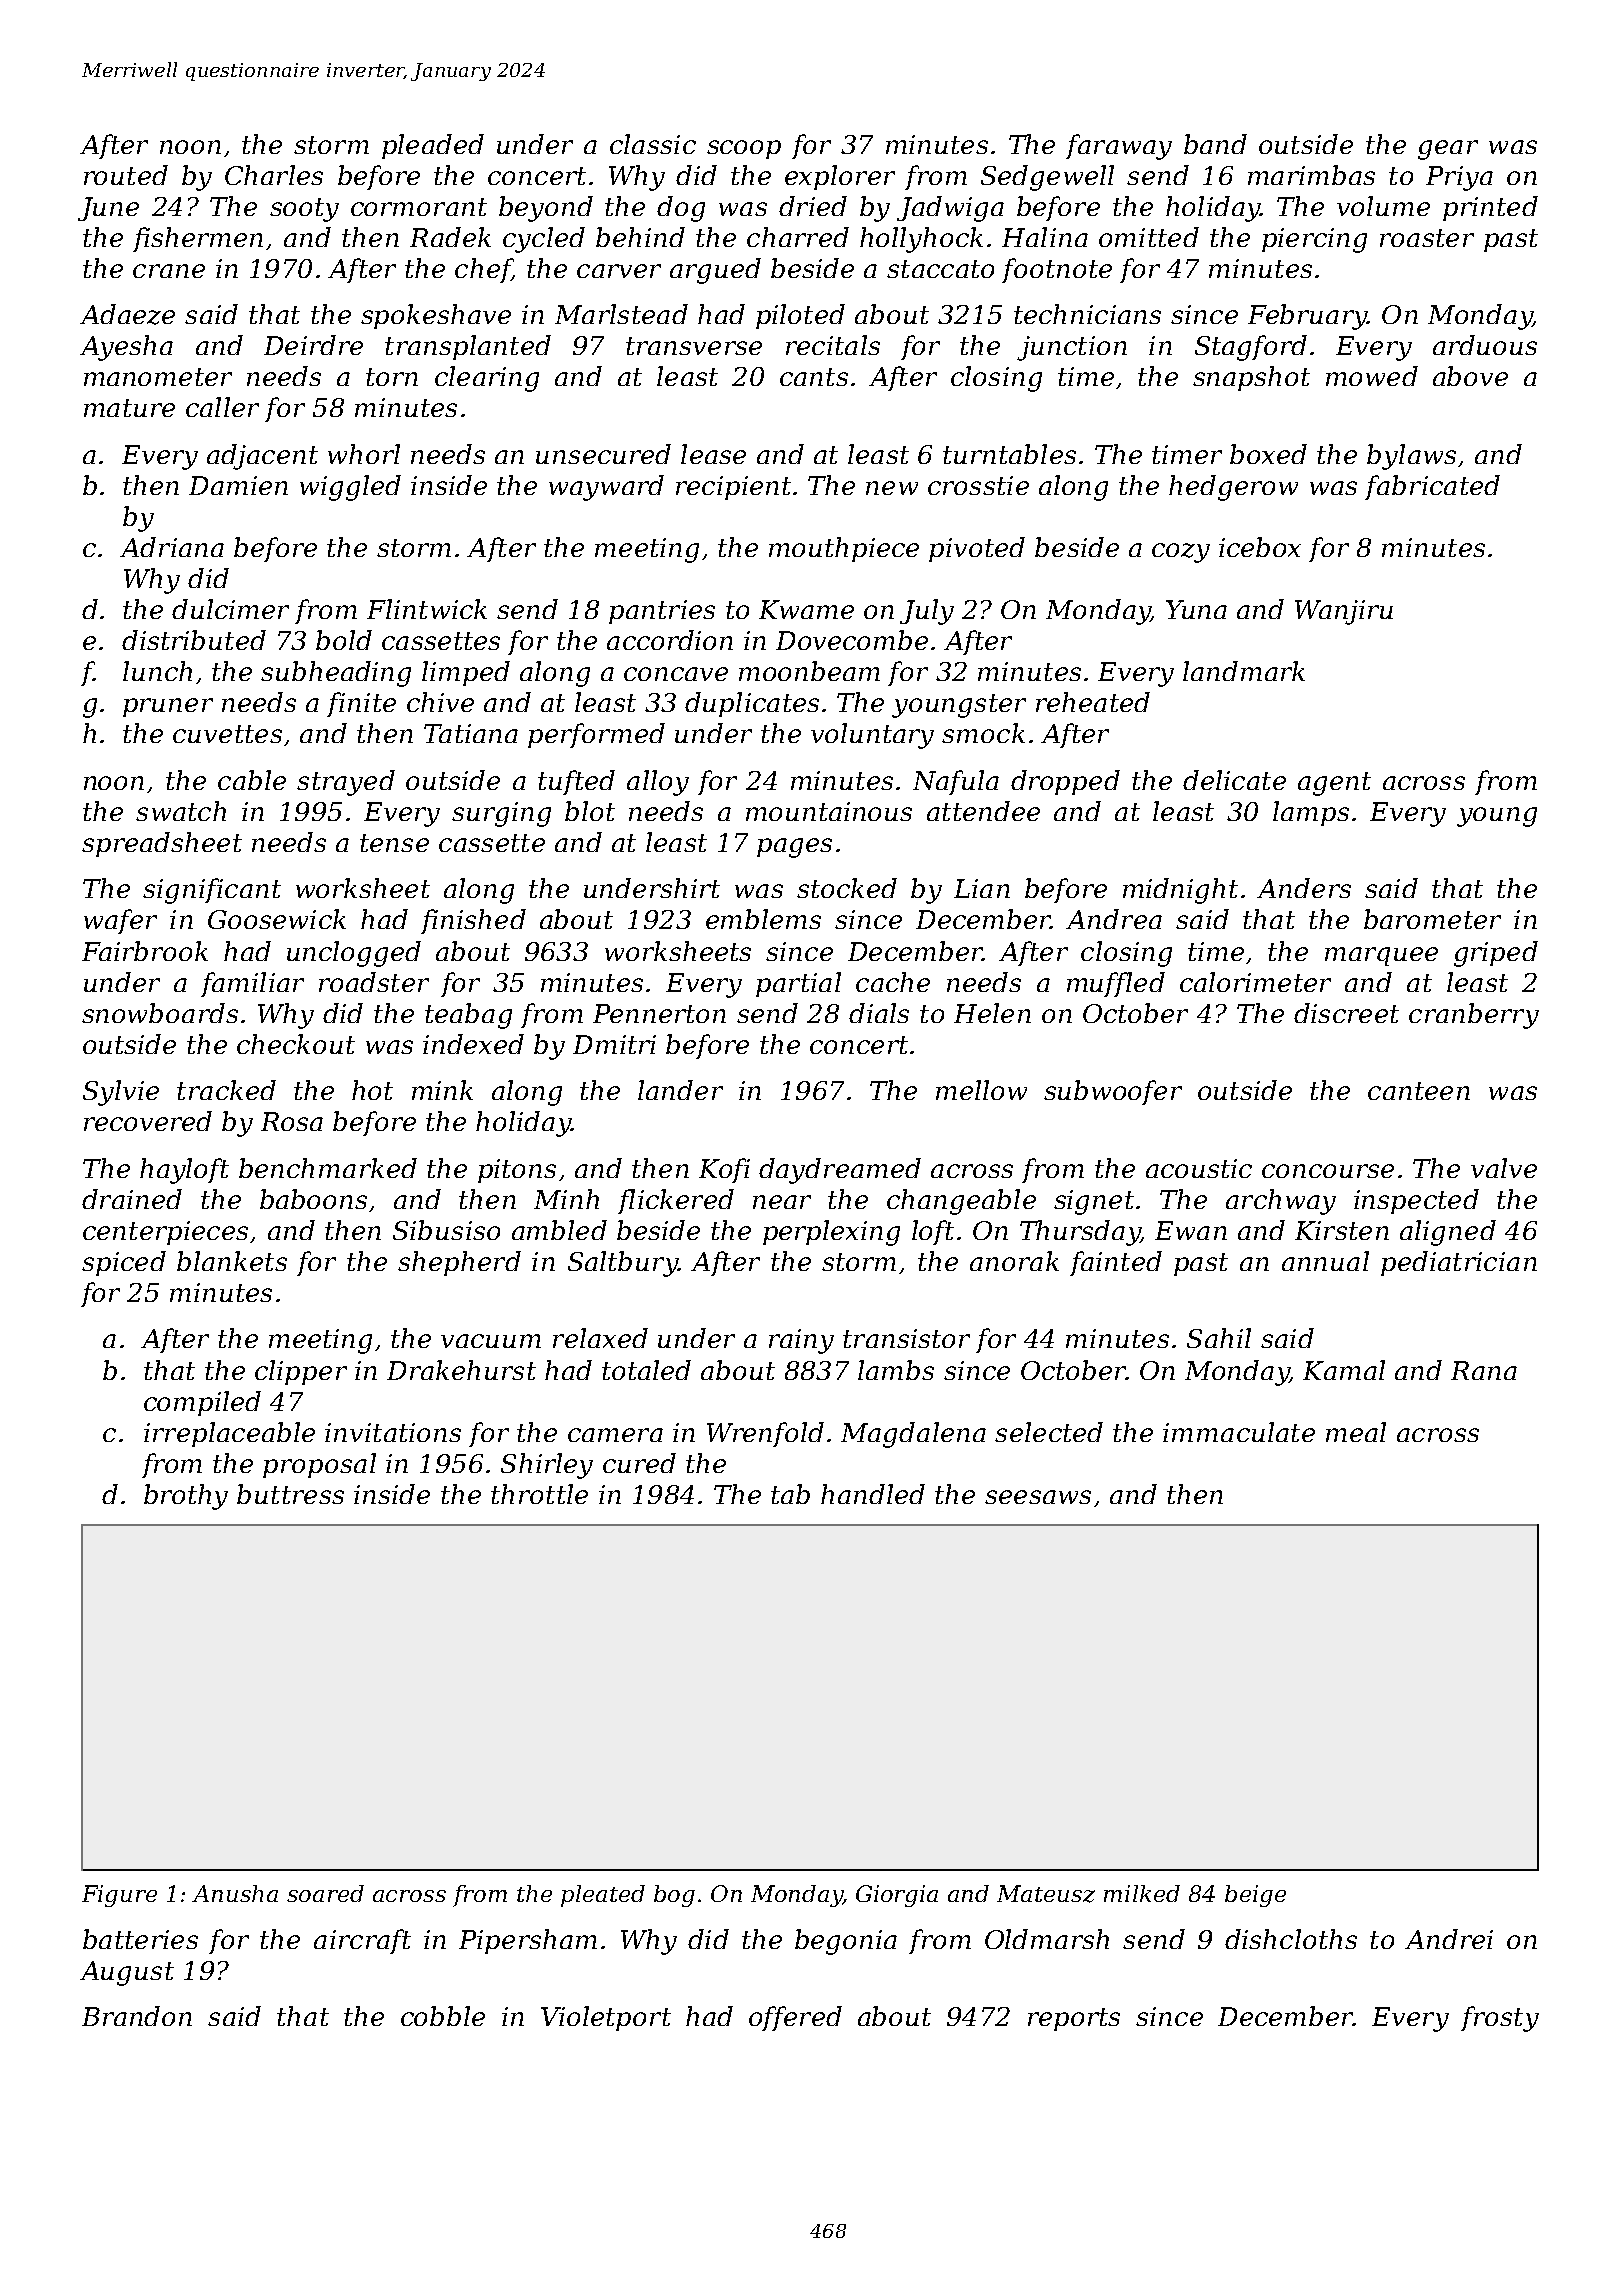  What do you see at coordinates (713, 454) in the page?
I see `lease` at bounding box center [713, 454].
